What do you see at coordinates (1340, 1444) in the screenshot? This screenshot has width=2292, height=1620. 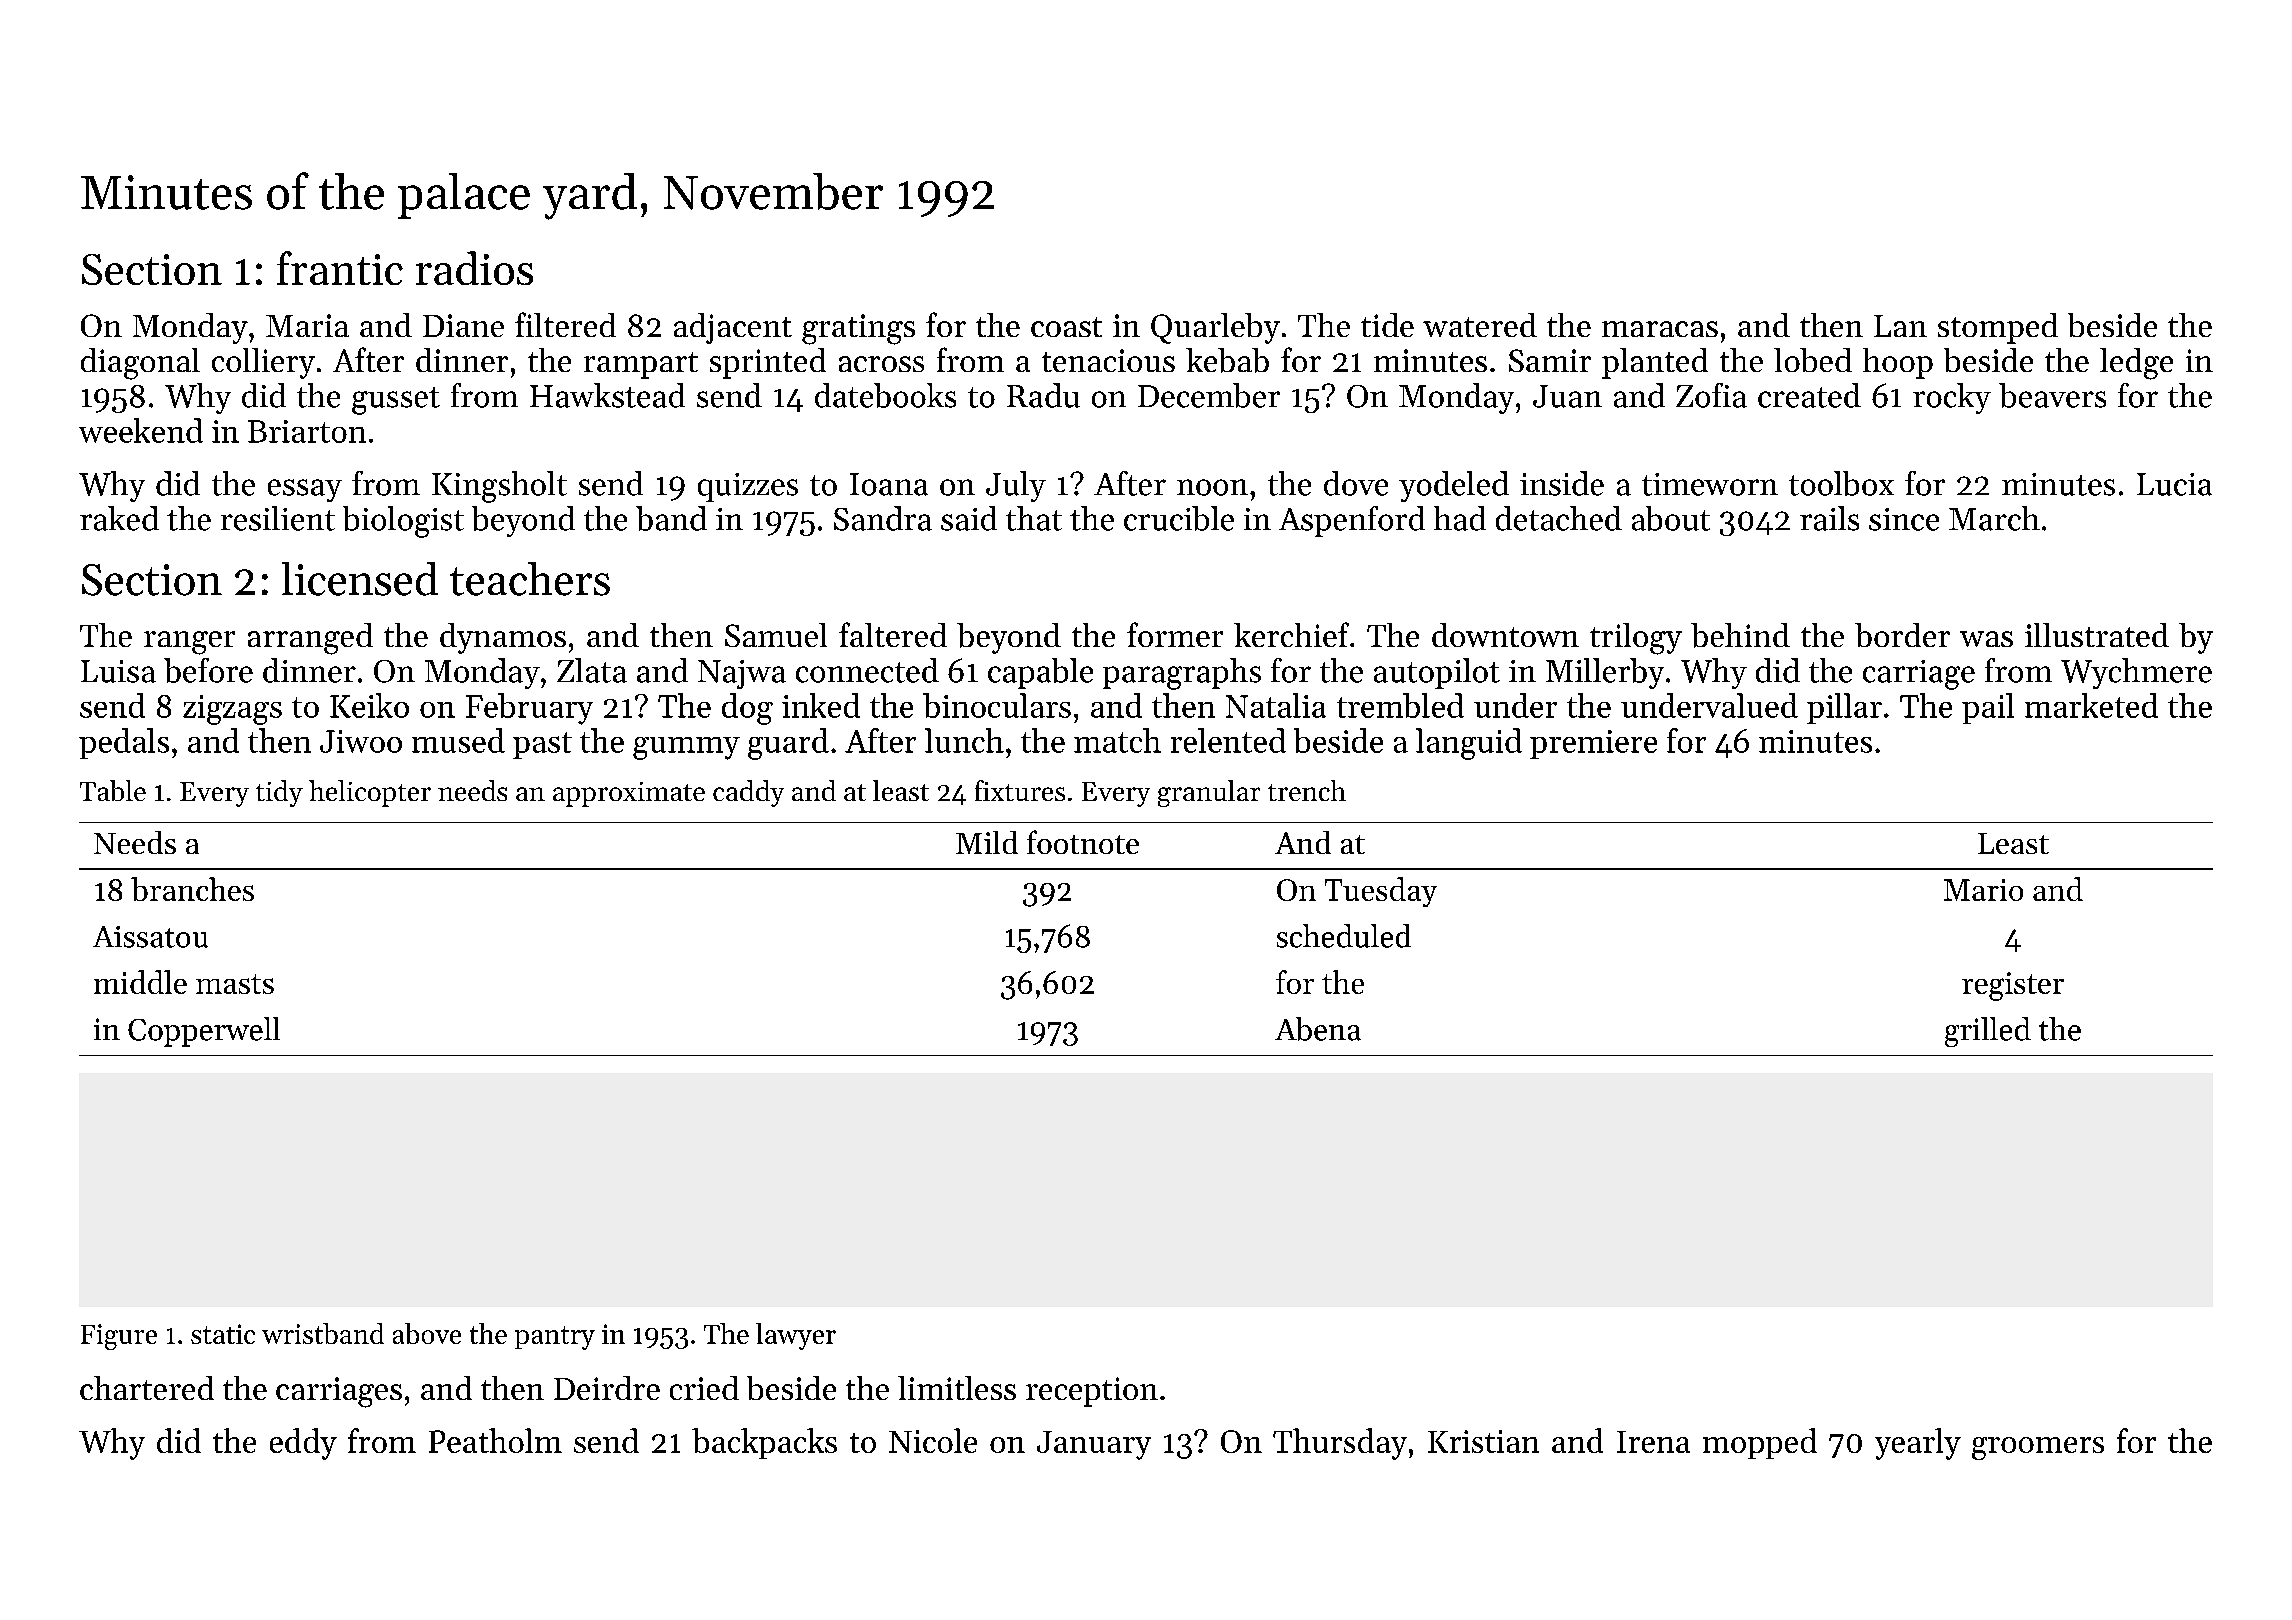 I see `Thursday` at bounding box center [1340, 1444].
